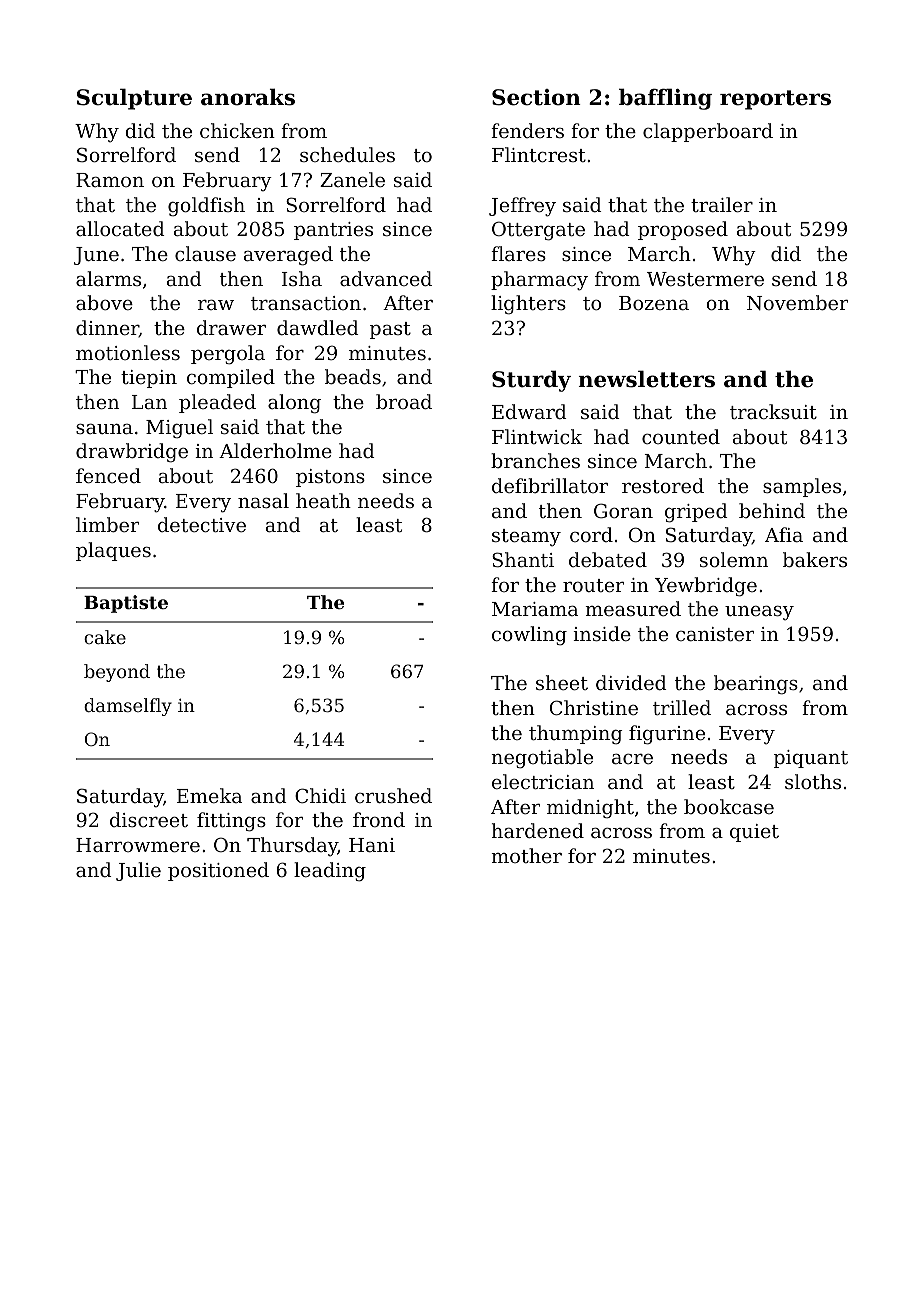  Describe the element at coordinates (128, 352) in the screenshot. I see `motionless` at that location.
